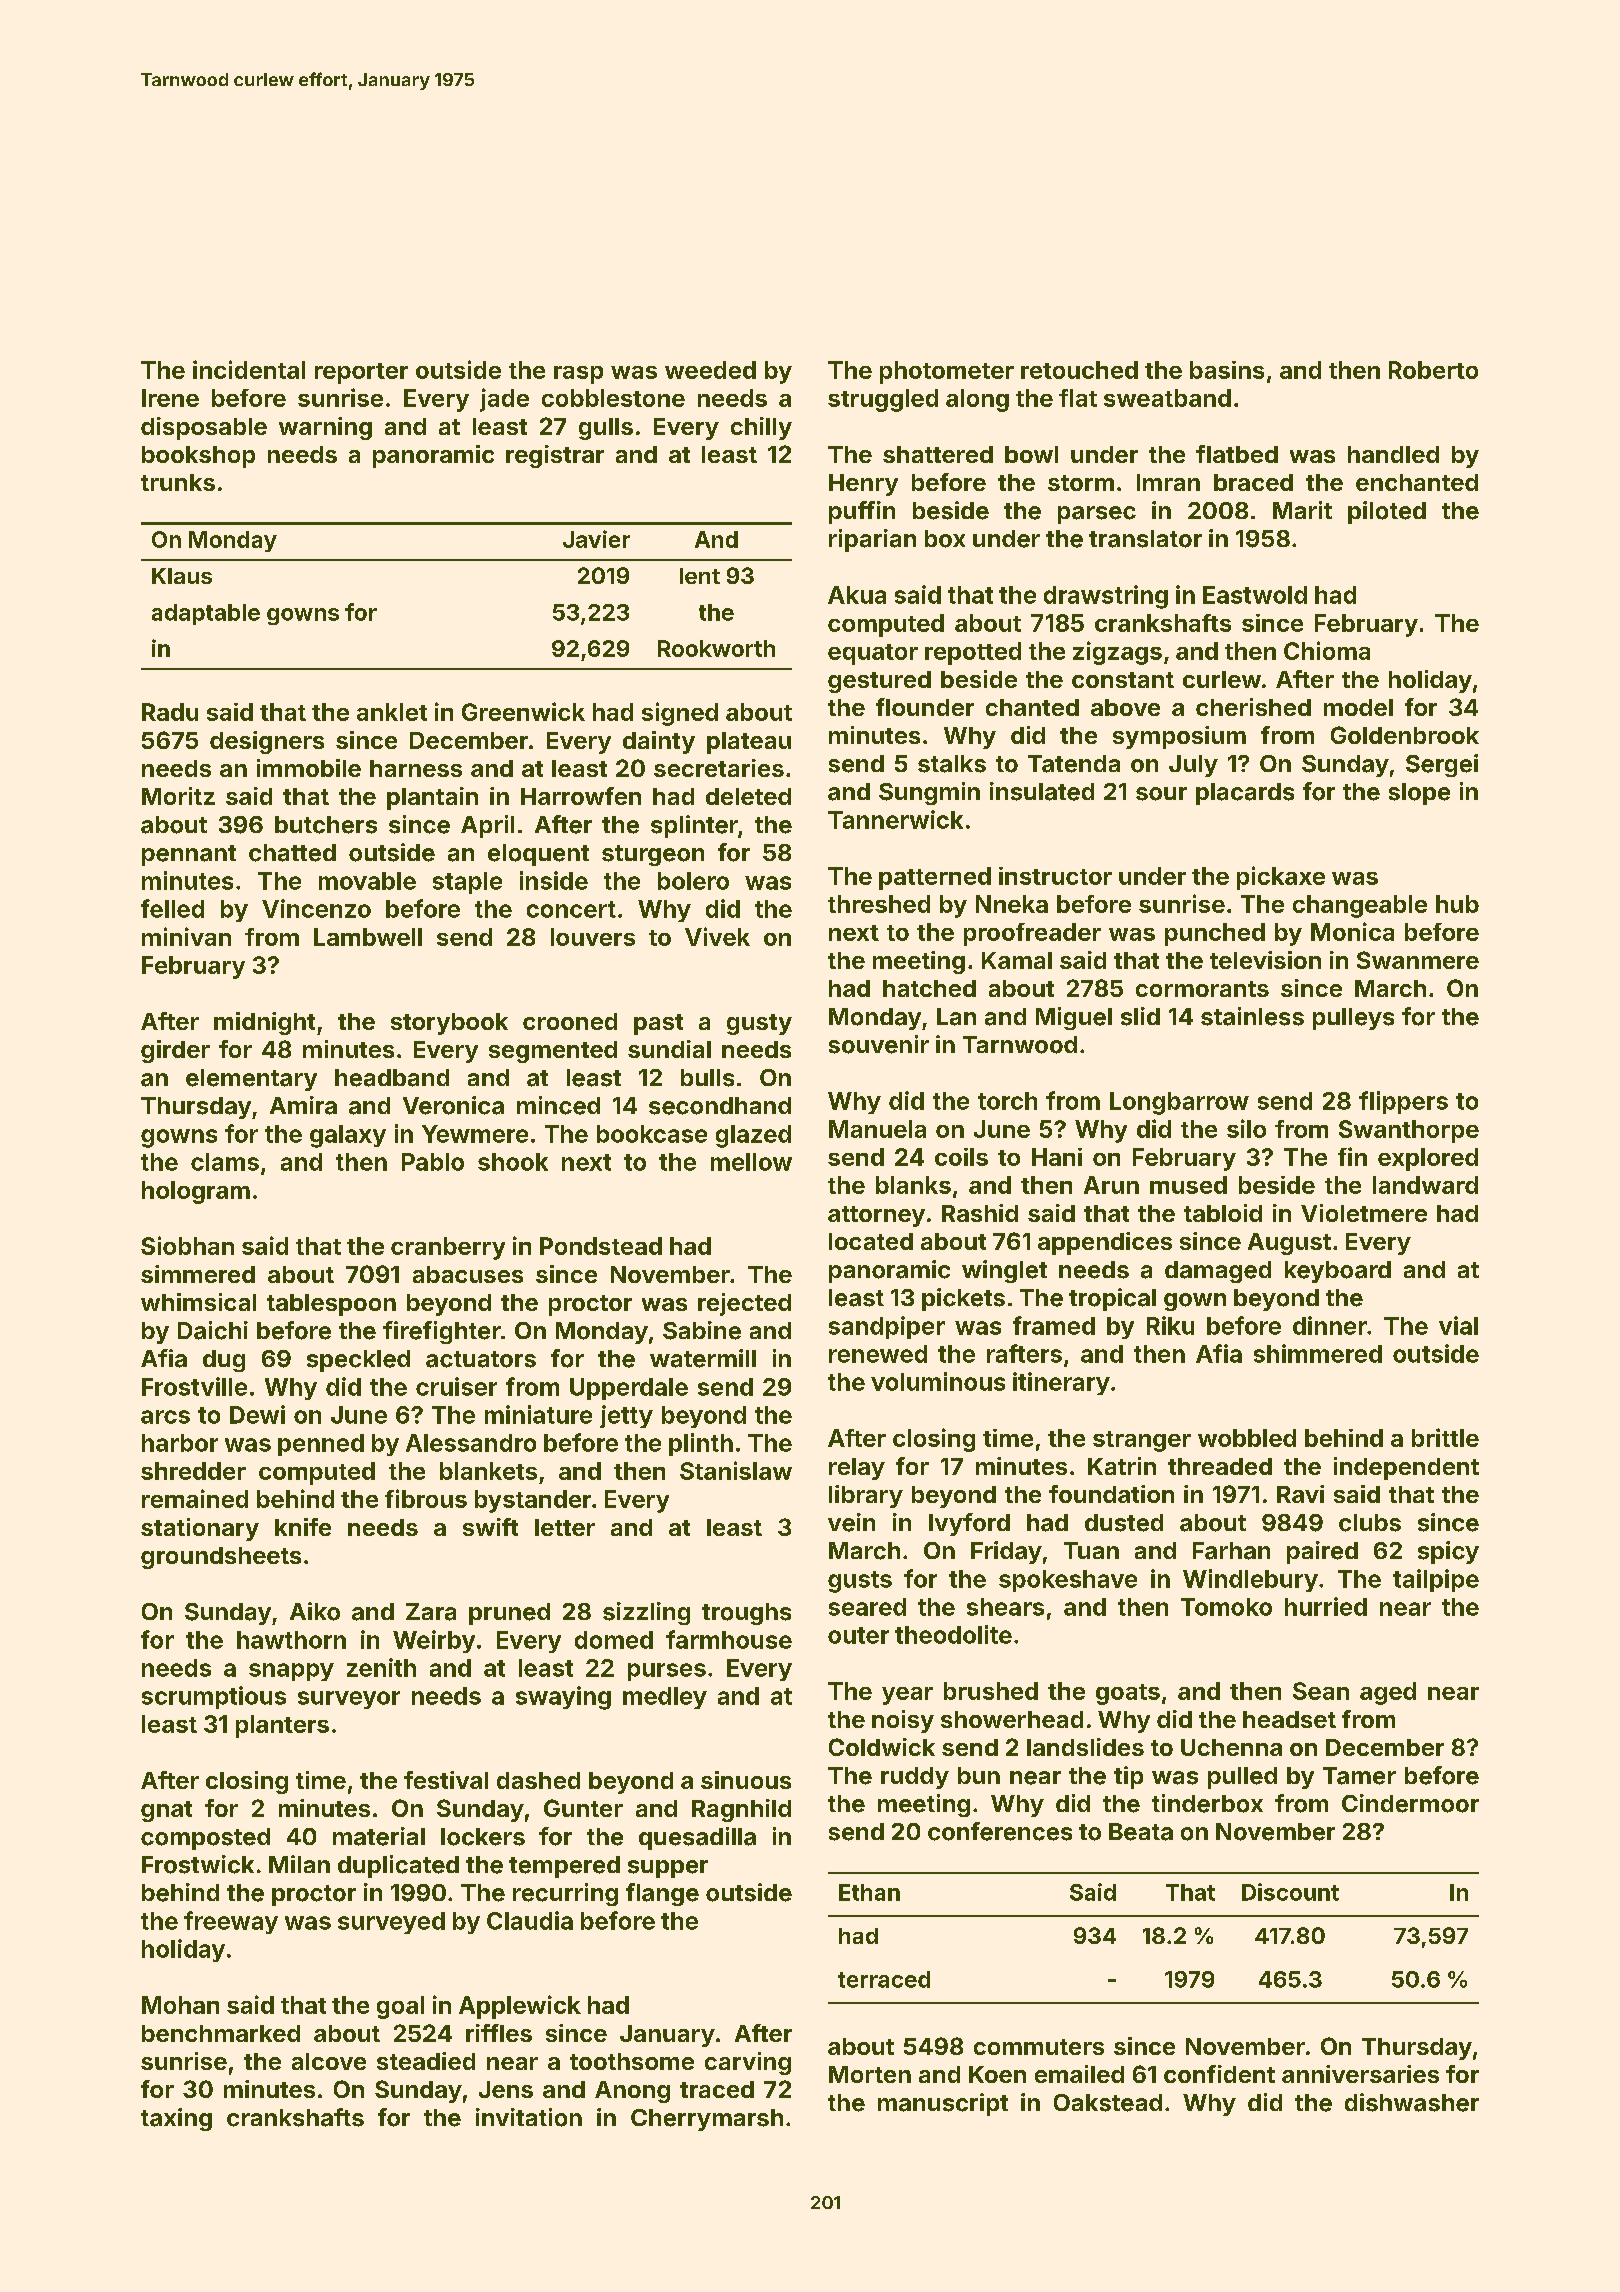  Describe the element at coordinates (700, 576) in the screenshot. I see `lent` at that location.
